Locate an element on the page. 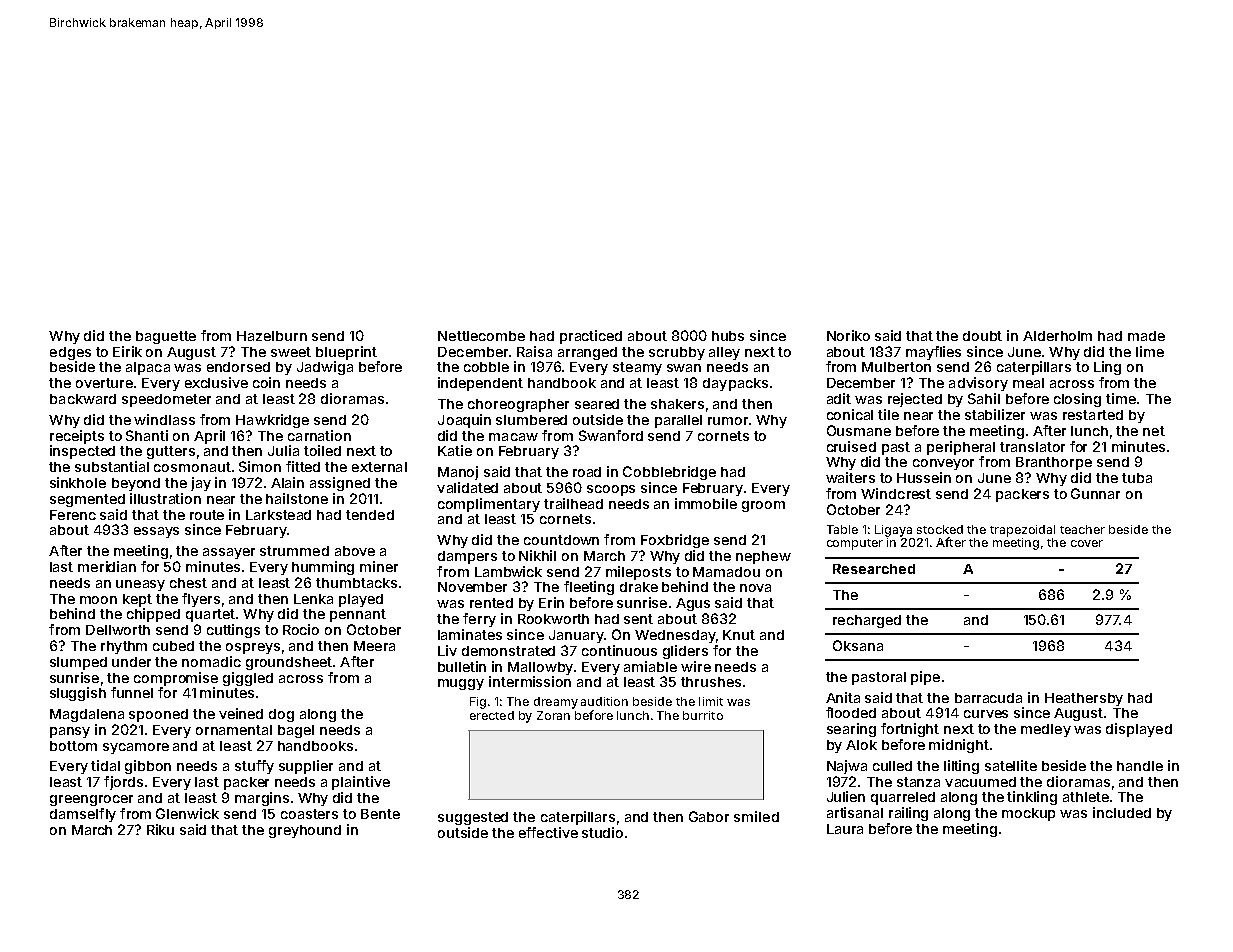 The width and height of the page is (1233, 952). supplier is located at coordinates (306, 767).
